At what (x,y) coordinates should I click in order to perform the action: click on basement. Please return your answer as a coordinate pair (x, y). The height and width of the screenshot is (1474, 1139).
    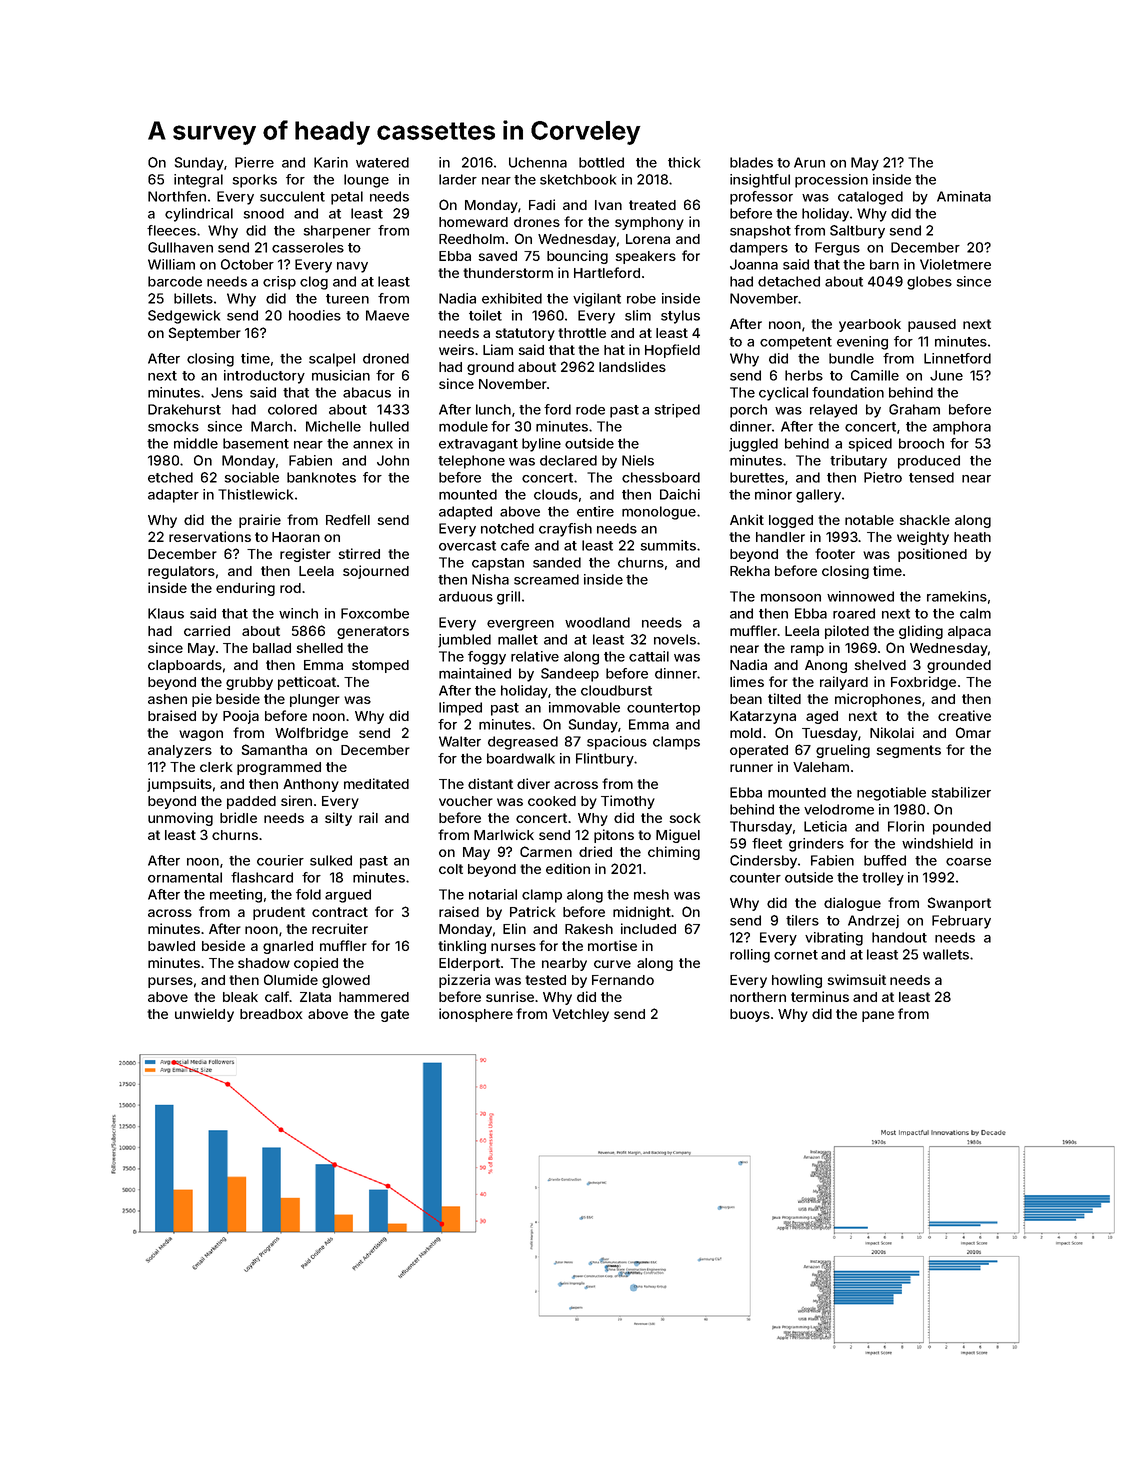
    Looking at the image, I should click on (256, 443).
